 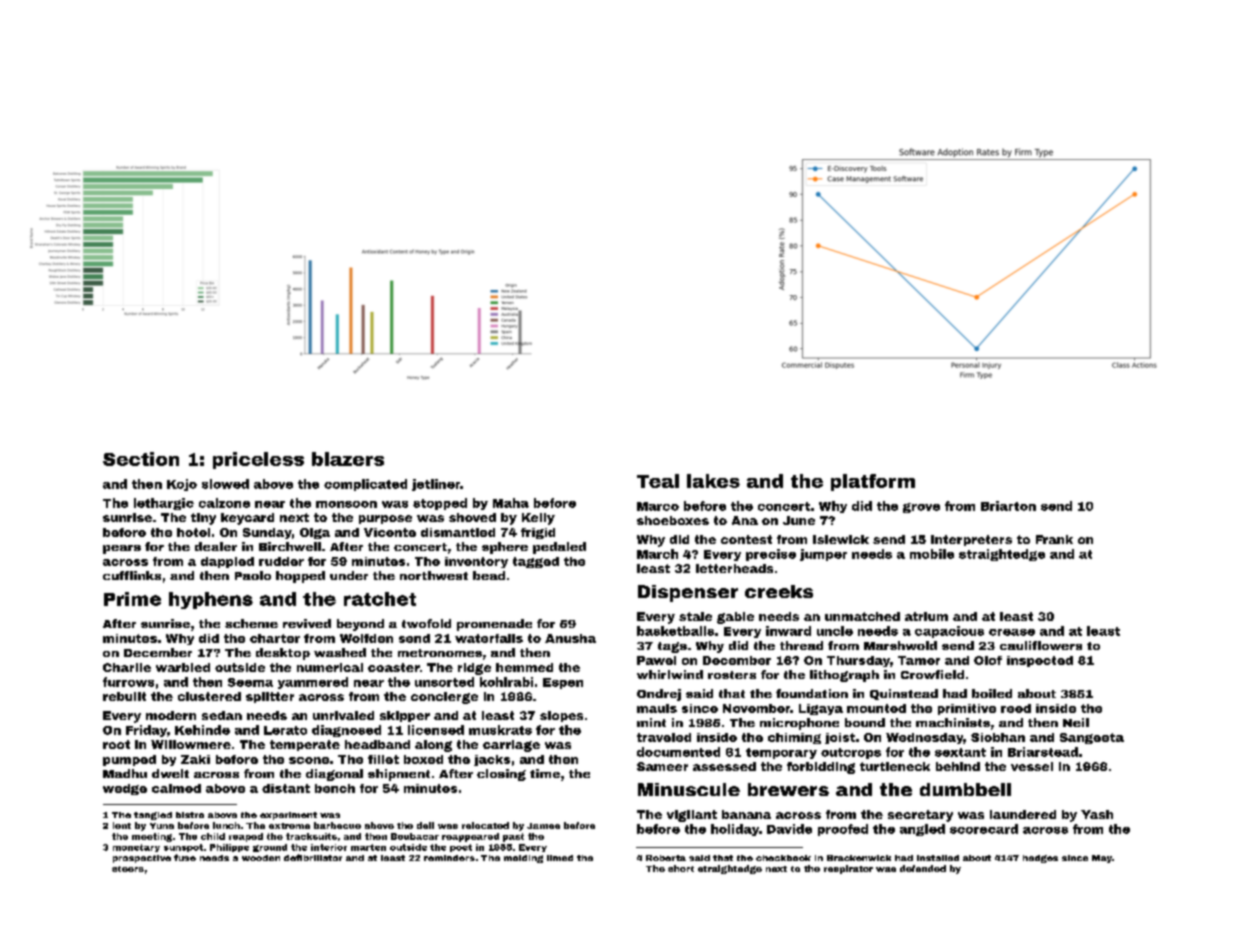 I want to click on inspected, so click(x=1040, y=661).
